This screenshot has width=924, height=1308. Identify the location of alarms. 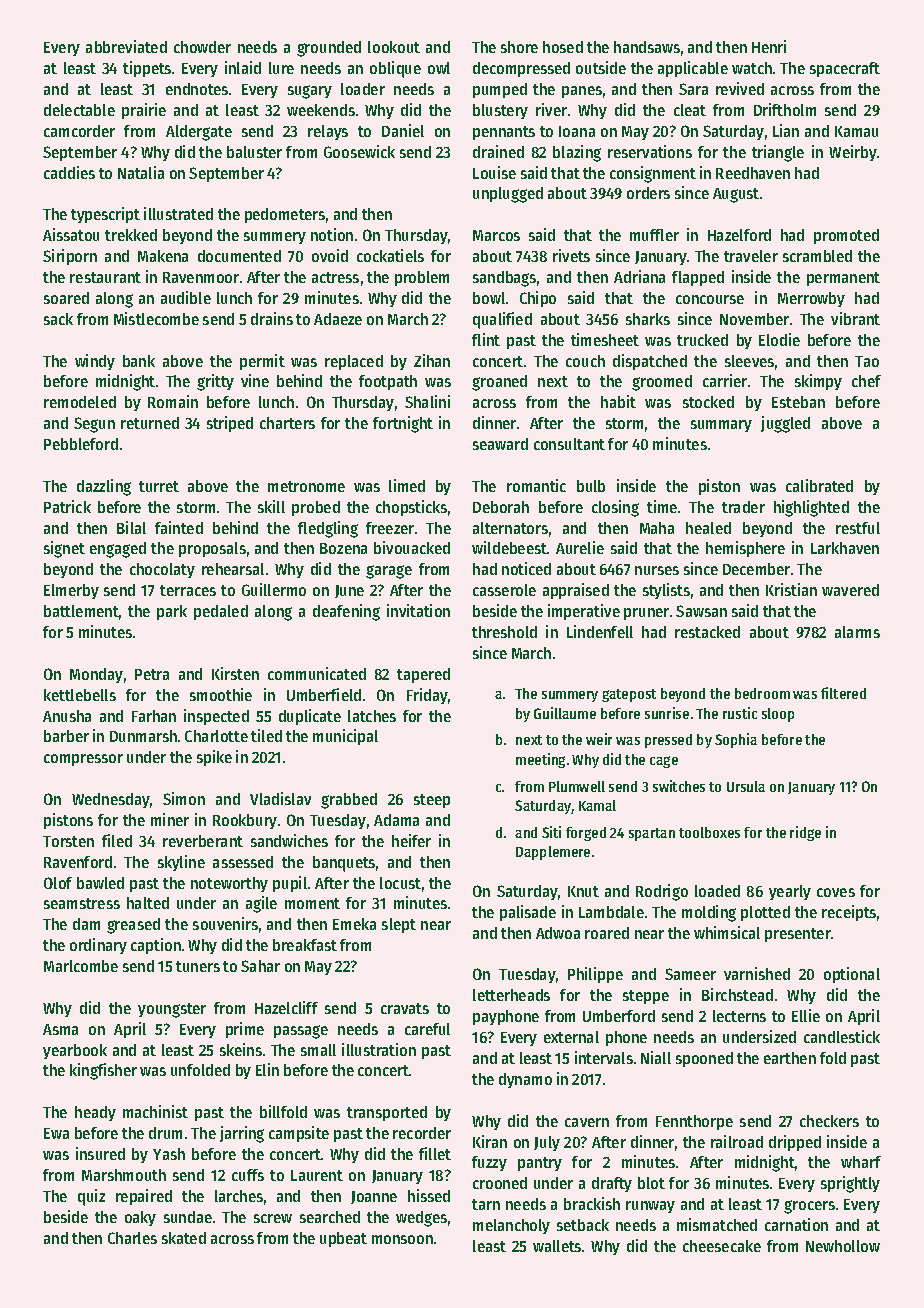
(857, 632).
